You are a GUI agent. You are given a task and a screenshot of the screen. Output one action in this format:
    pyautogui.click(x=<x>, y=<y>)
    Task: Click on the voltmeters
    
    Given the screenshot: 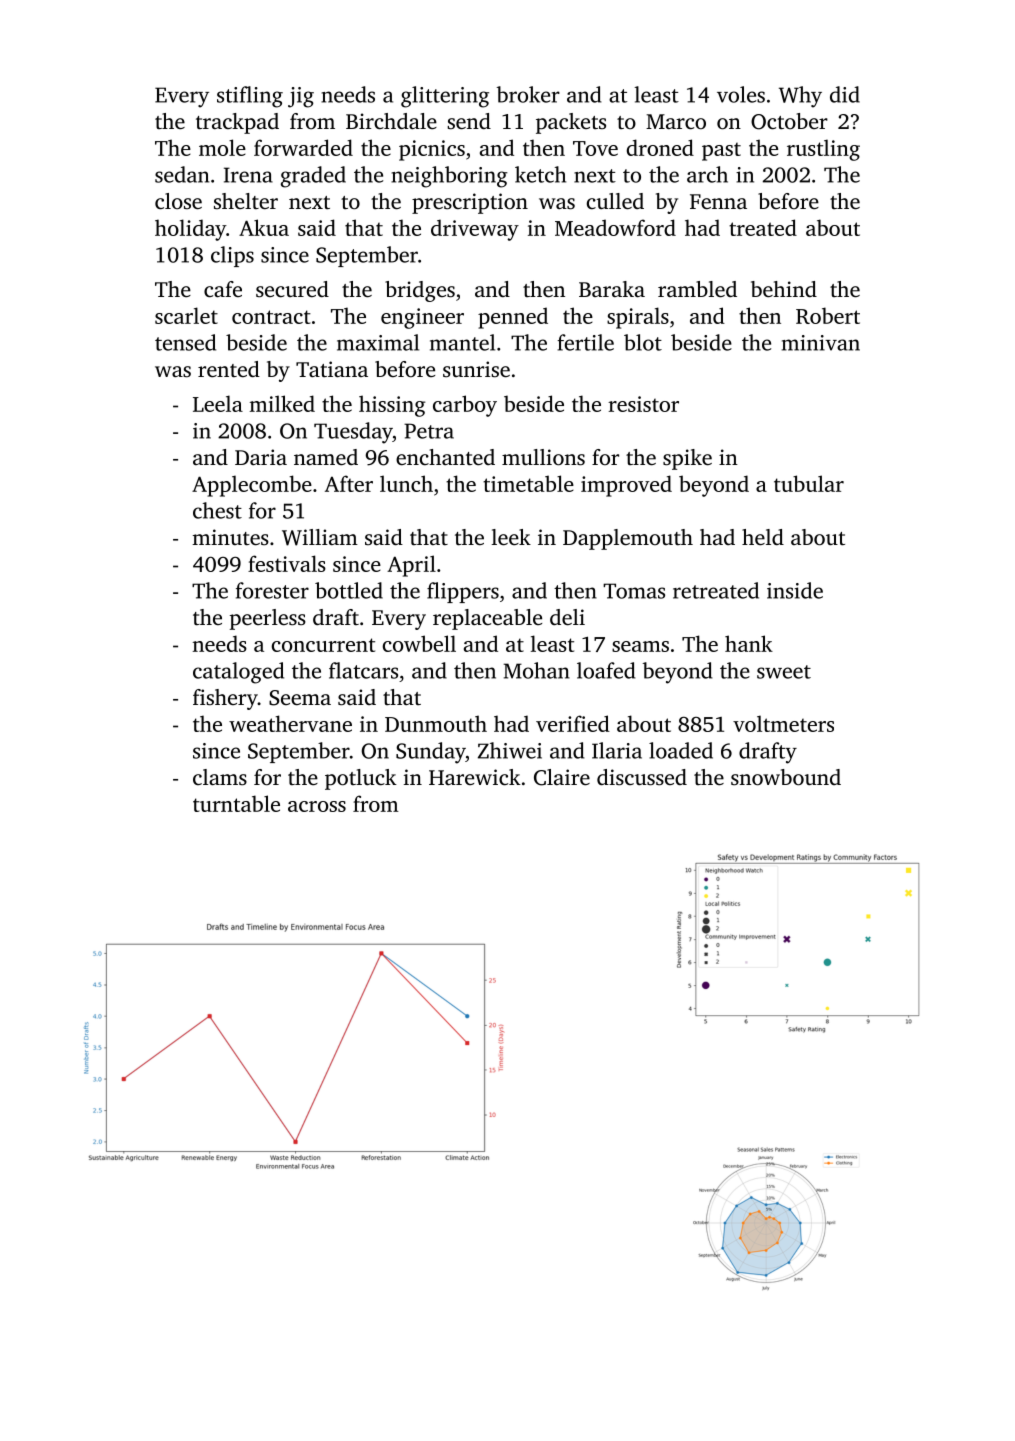 What is the action you would take?
    pyautogui.click(x=783, y=723)
